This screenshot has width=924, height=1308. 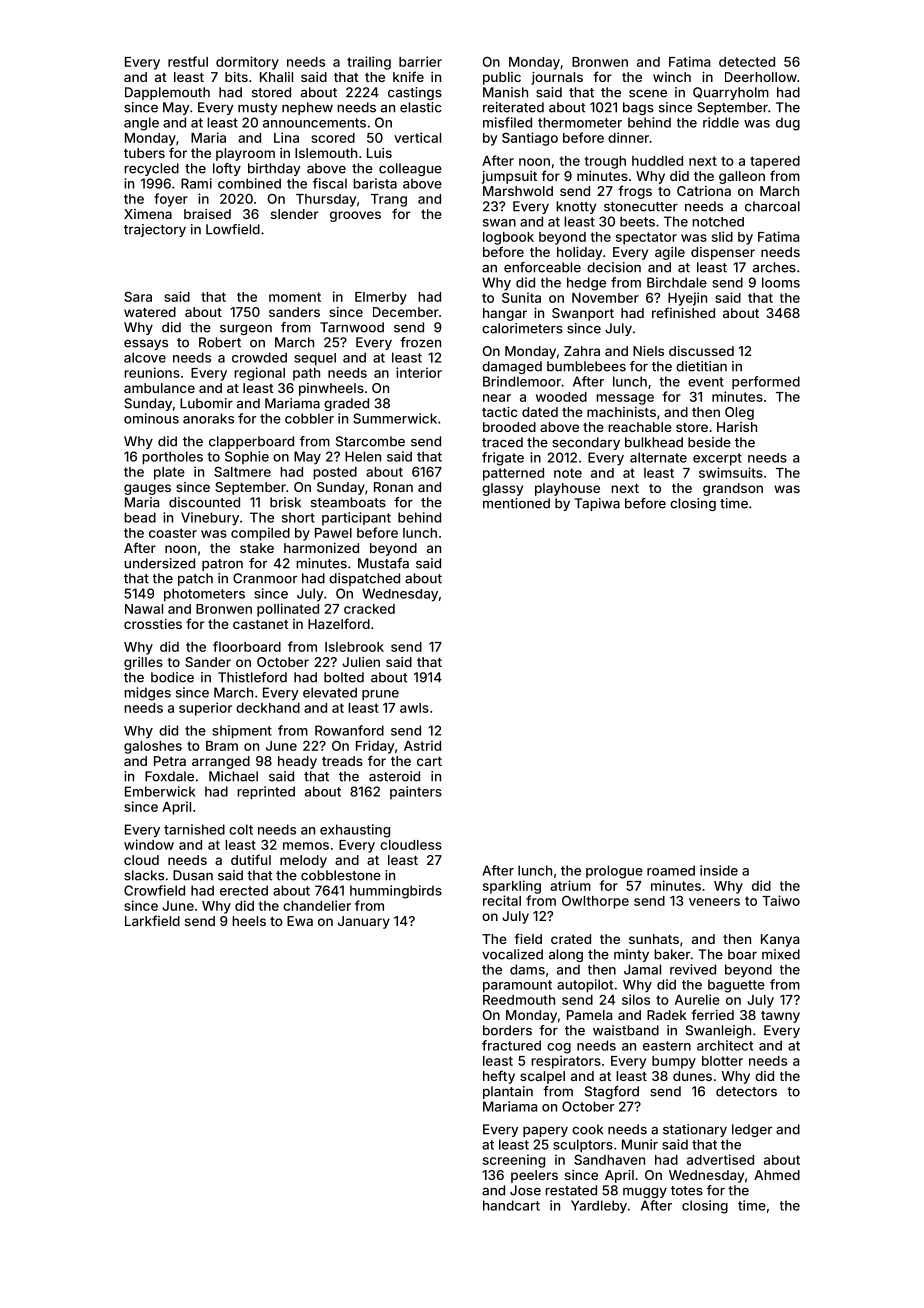 What do you see at coordinates (188, 61) in the screenshot?
I see `restful` at bounding box center [188, 61].
